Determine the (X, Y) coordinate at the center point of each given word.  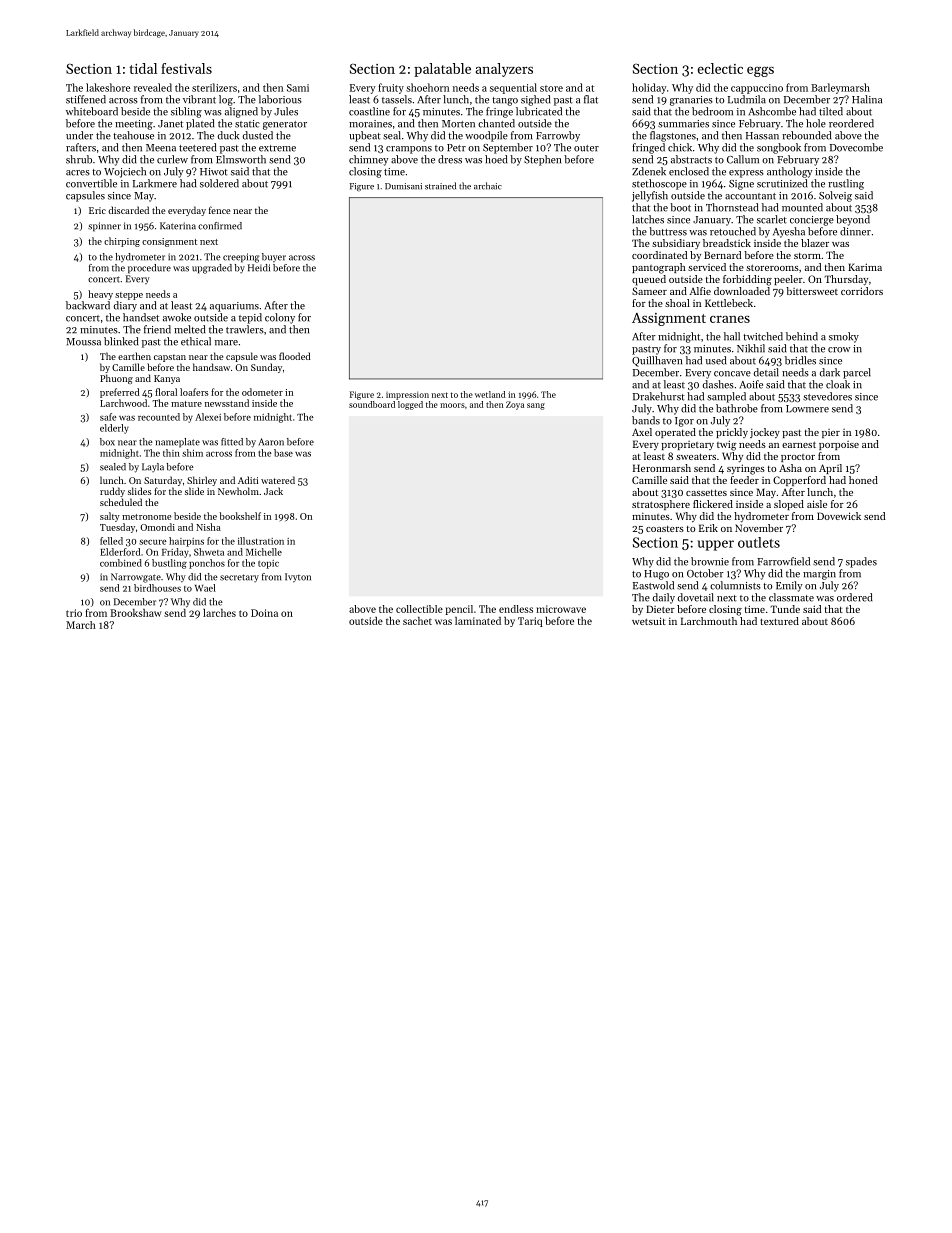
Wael (205, 588)
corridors (862, 291)
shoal (677, 303)
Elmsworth (241, 159)
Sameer (649, 291)
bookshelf (240, 516)
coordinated (659, 255)
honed (863, 480)
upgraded (212, 269)
